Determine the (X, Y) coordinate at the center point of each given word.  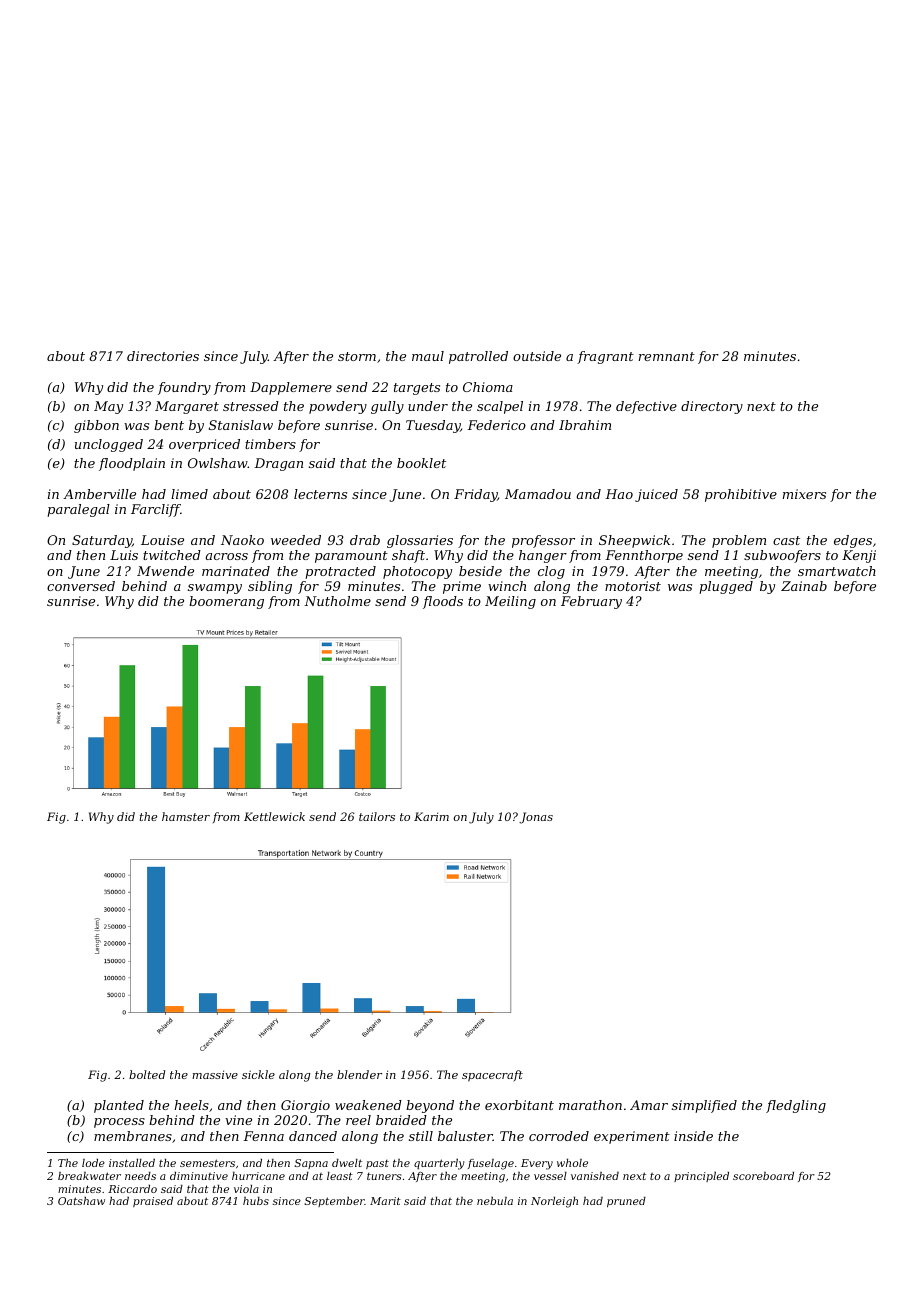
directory (712, 407)
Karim (431, 816)
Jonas (536, 818)
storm (357, 356)
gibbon (96, 426)
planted (119, 1106)
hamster (186, 816)
